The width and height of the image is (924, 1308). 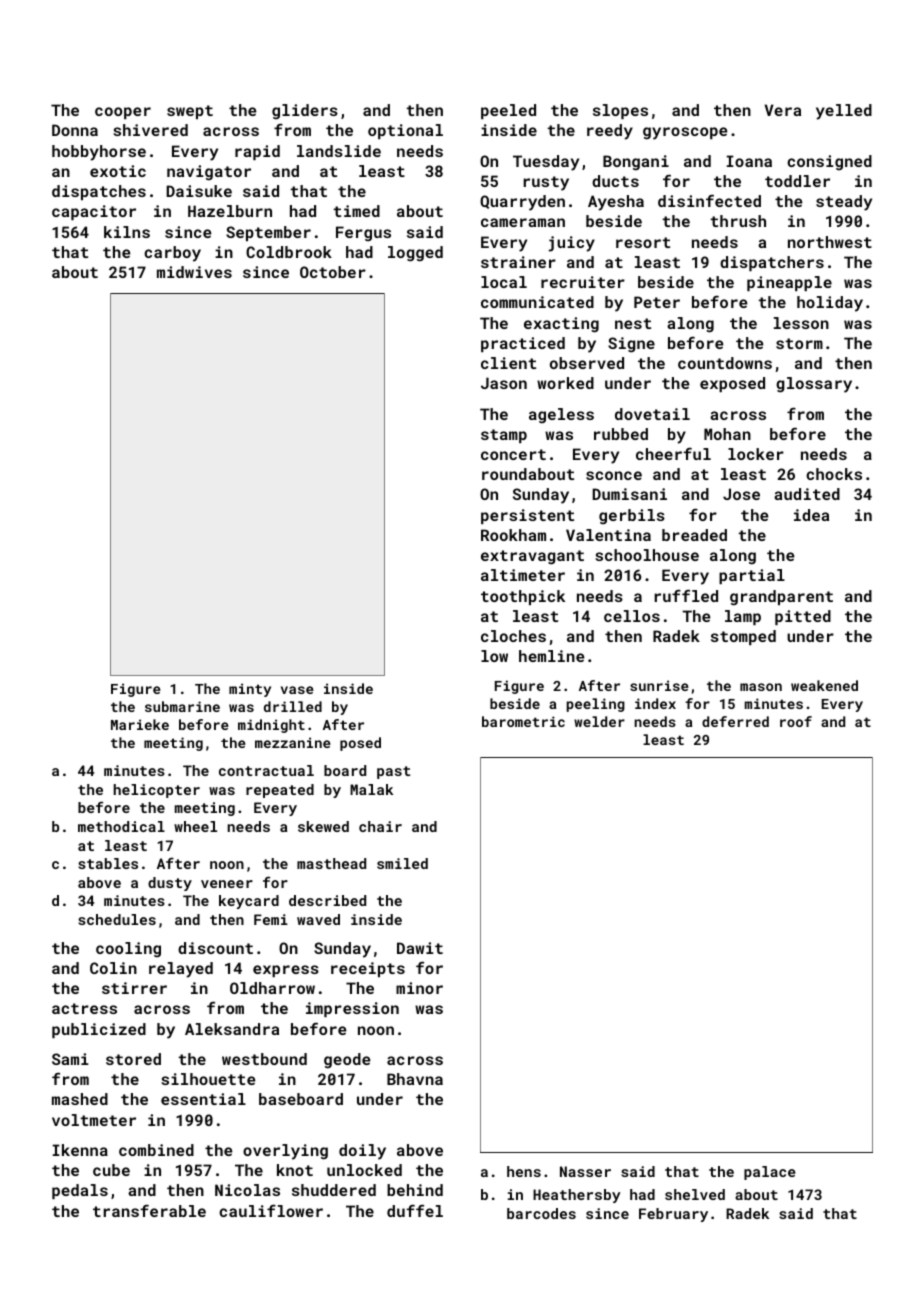 I want to click on disinfected, so click(x=709, y=200).
